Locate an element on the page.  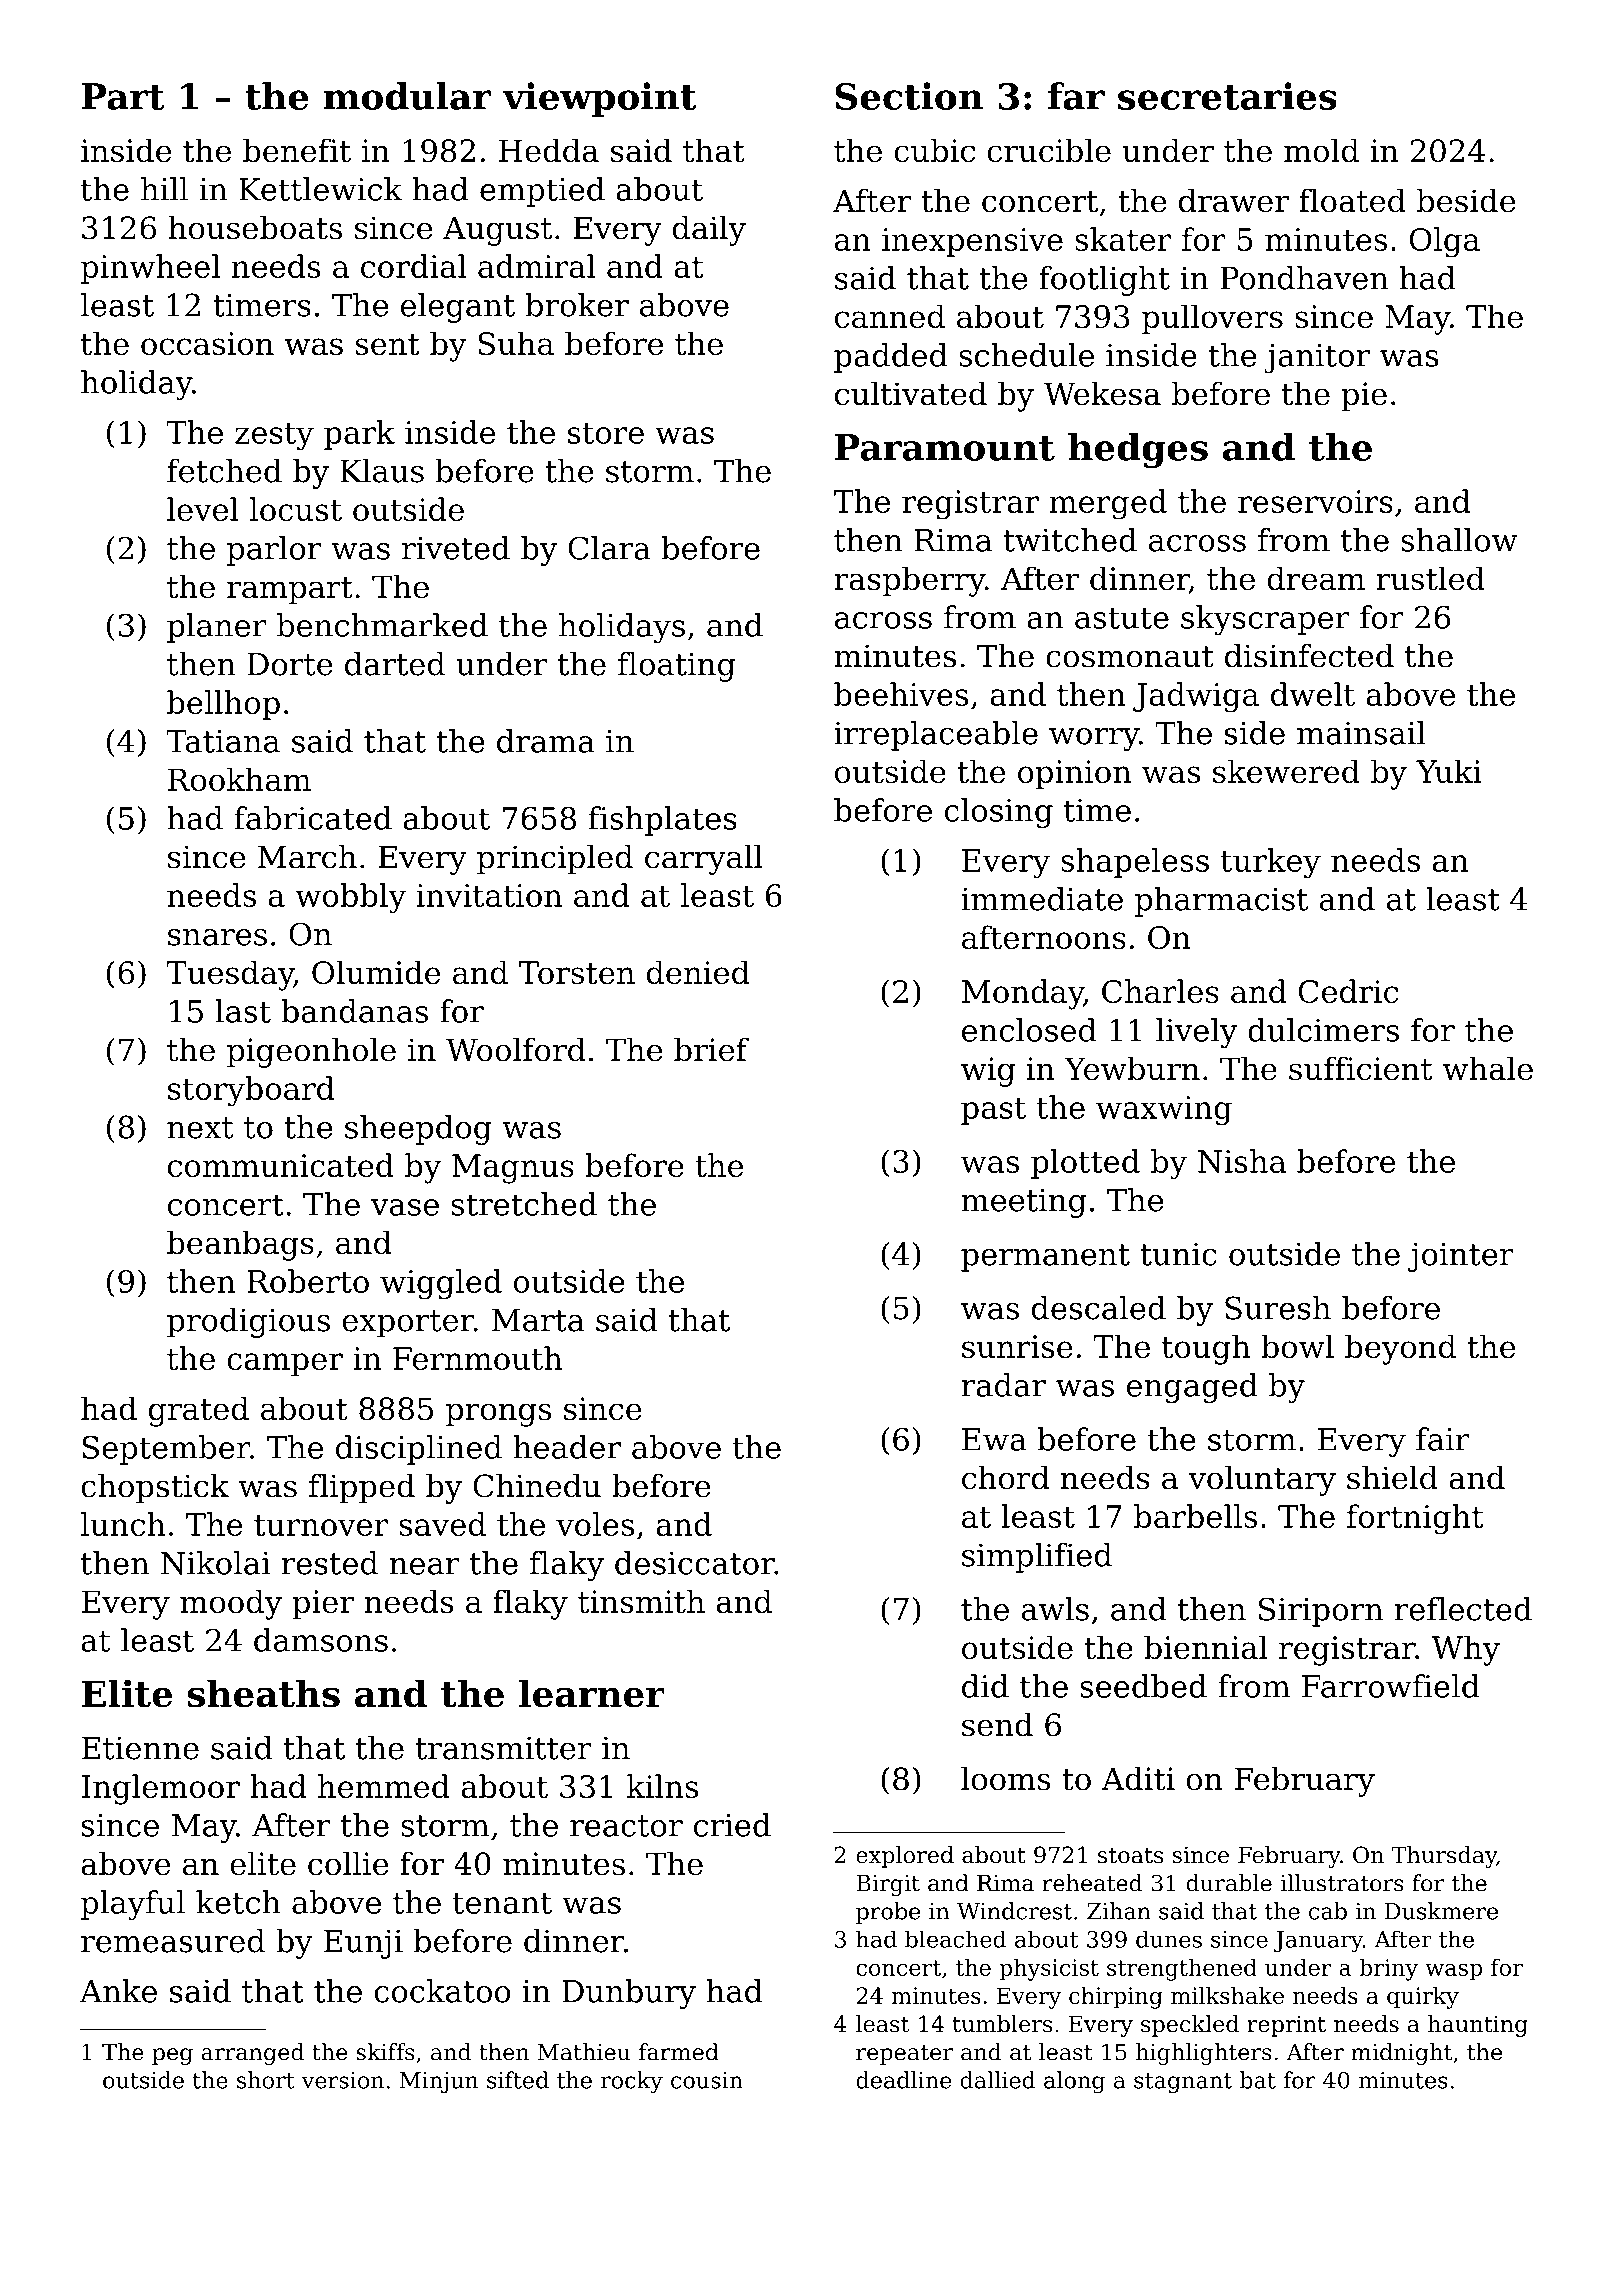
chopstick is located at coordinates (155, 1489).
